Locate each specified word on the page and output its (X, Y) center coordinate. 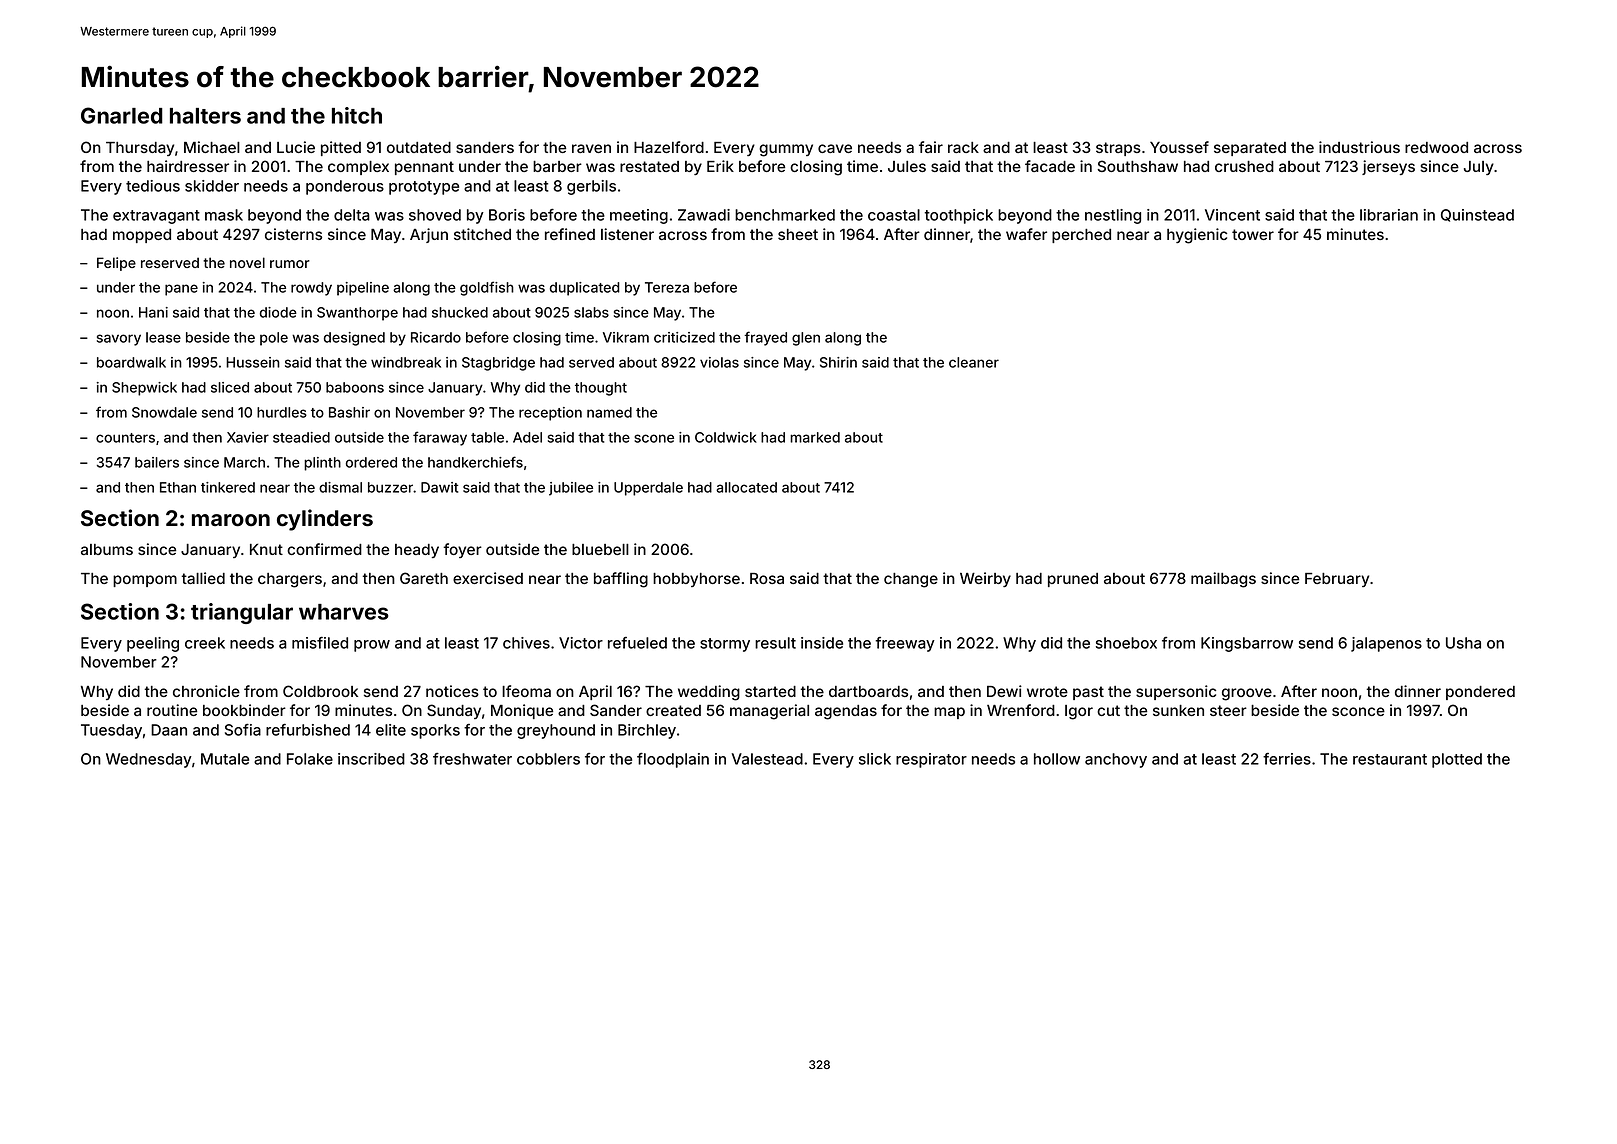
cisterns (293, 234)
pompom (145, 581)
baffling (621, 580)
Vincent (1232, 215)
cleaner (974, 362)
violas (719, 362)
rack (963, 147)
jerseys (1388, 167)
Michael (212, 147)
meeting (639, 216)
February (1337, 580)
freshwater (472, 759)
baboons (355, 387)
